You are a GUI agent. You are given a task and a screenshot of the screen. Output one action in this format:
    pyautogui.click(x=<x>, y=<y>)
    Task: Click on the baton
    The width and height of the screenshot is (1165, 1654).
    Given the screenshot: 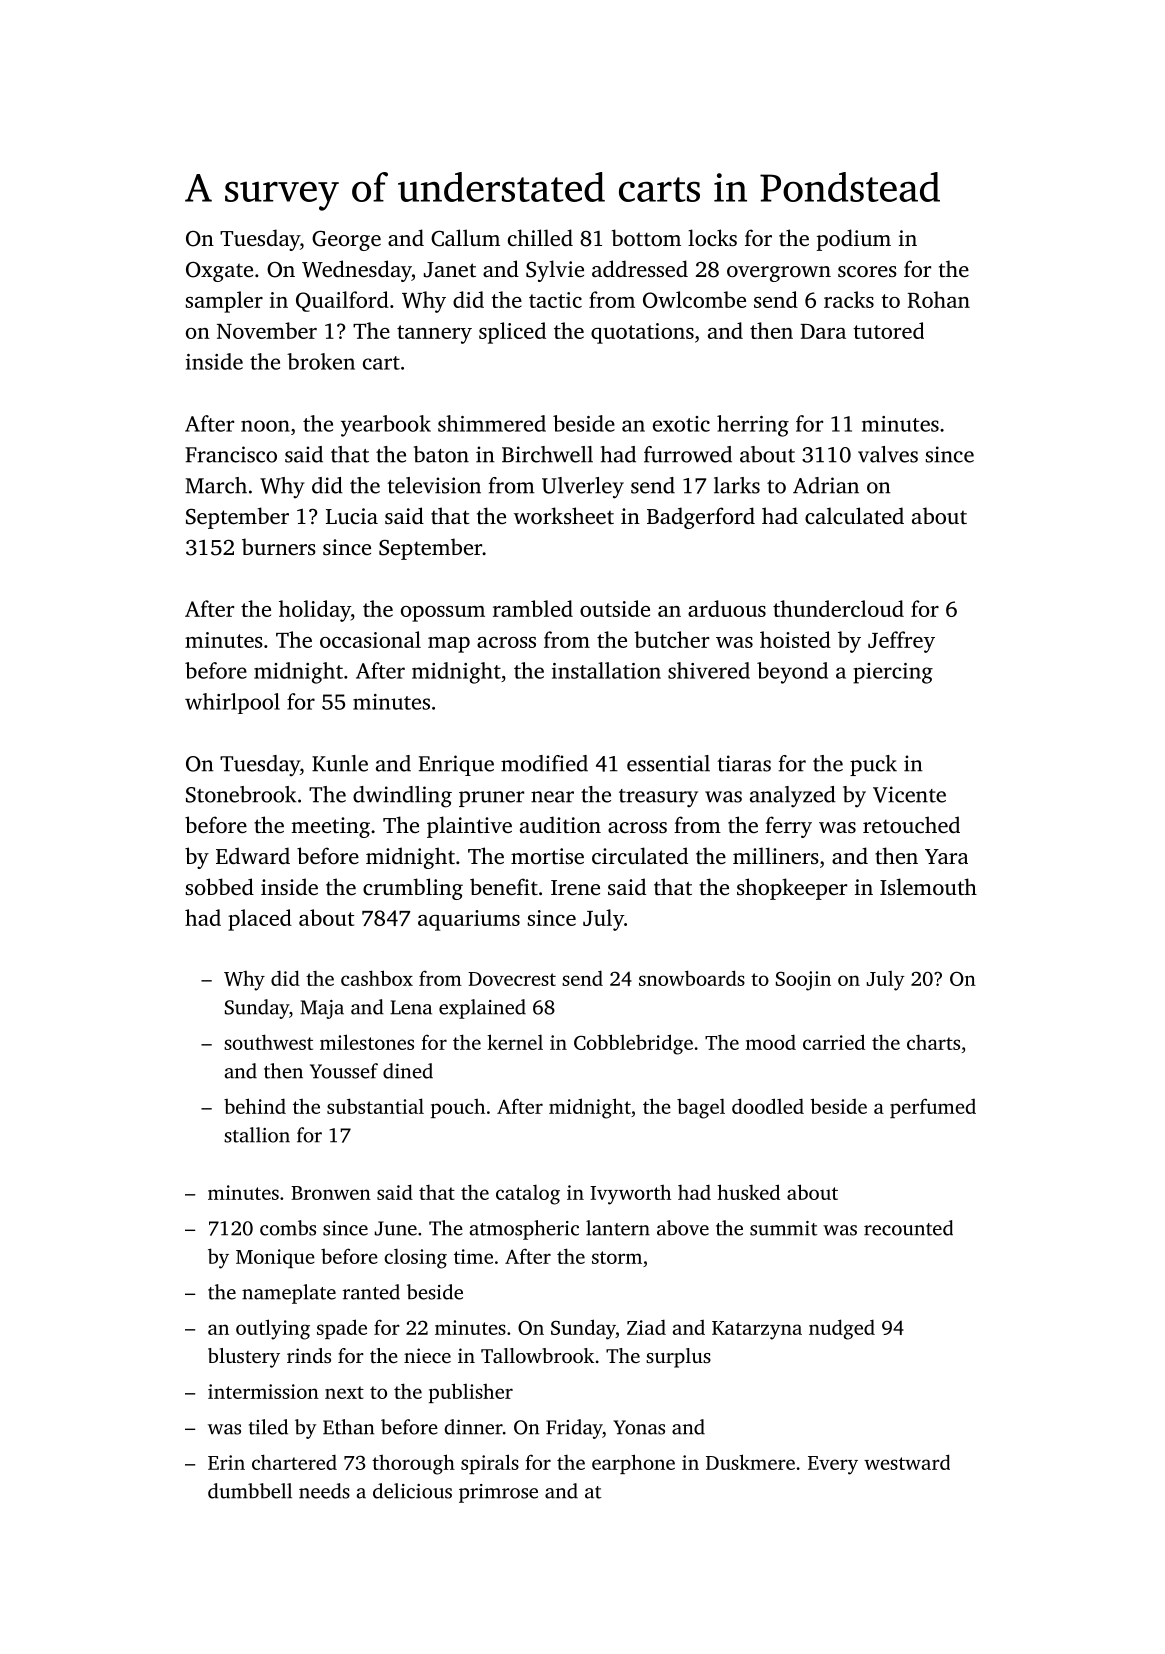 What is the action you would take?
    pyautogui.click(x=441, y=454)
